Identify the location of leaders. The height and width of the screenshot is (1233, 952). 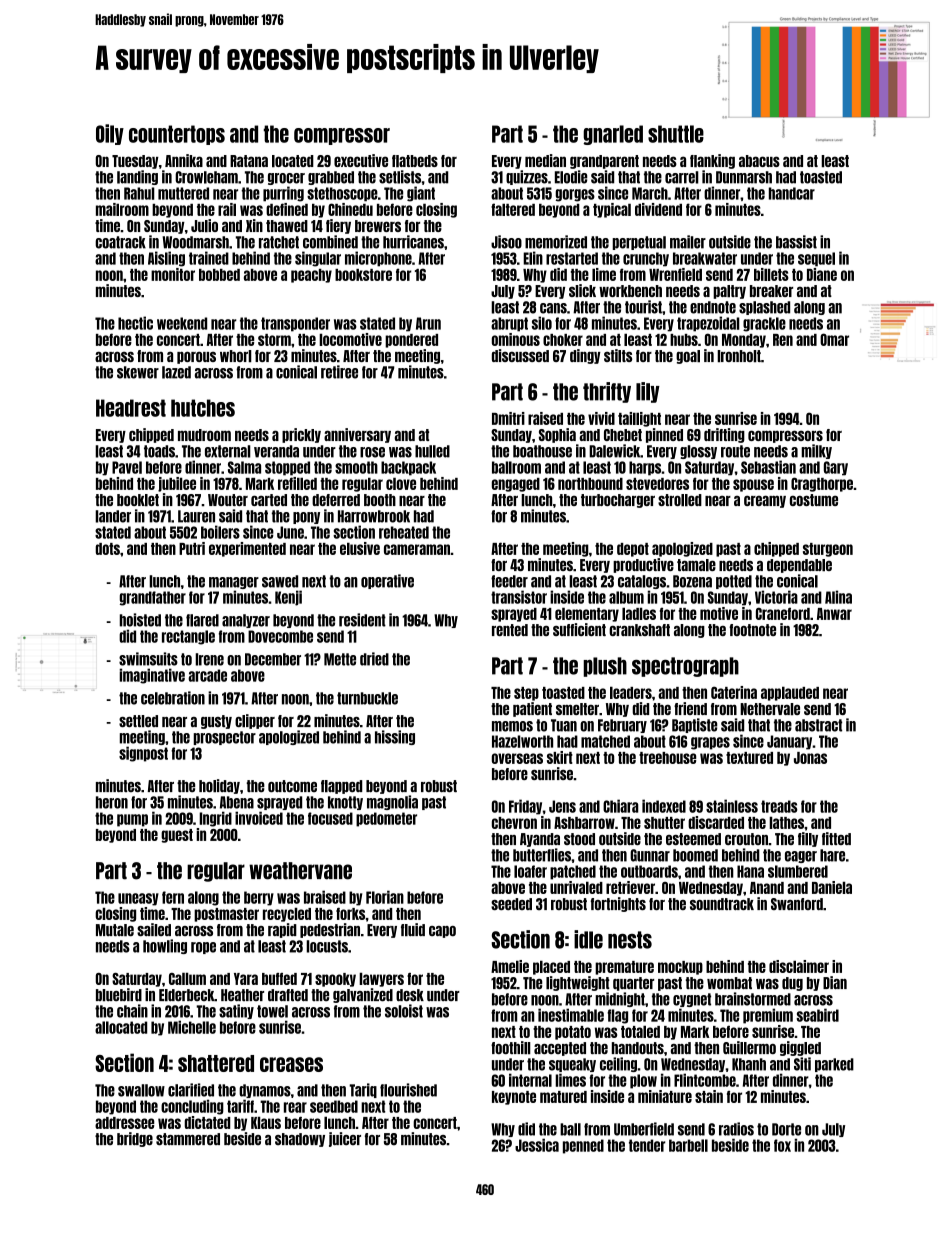
(631, 692).
